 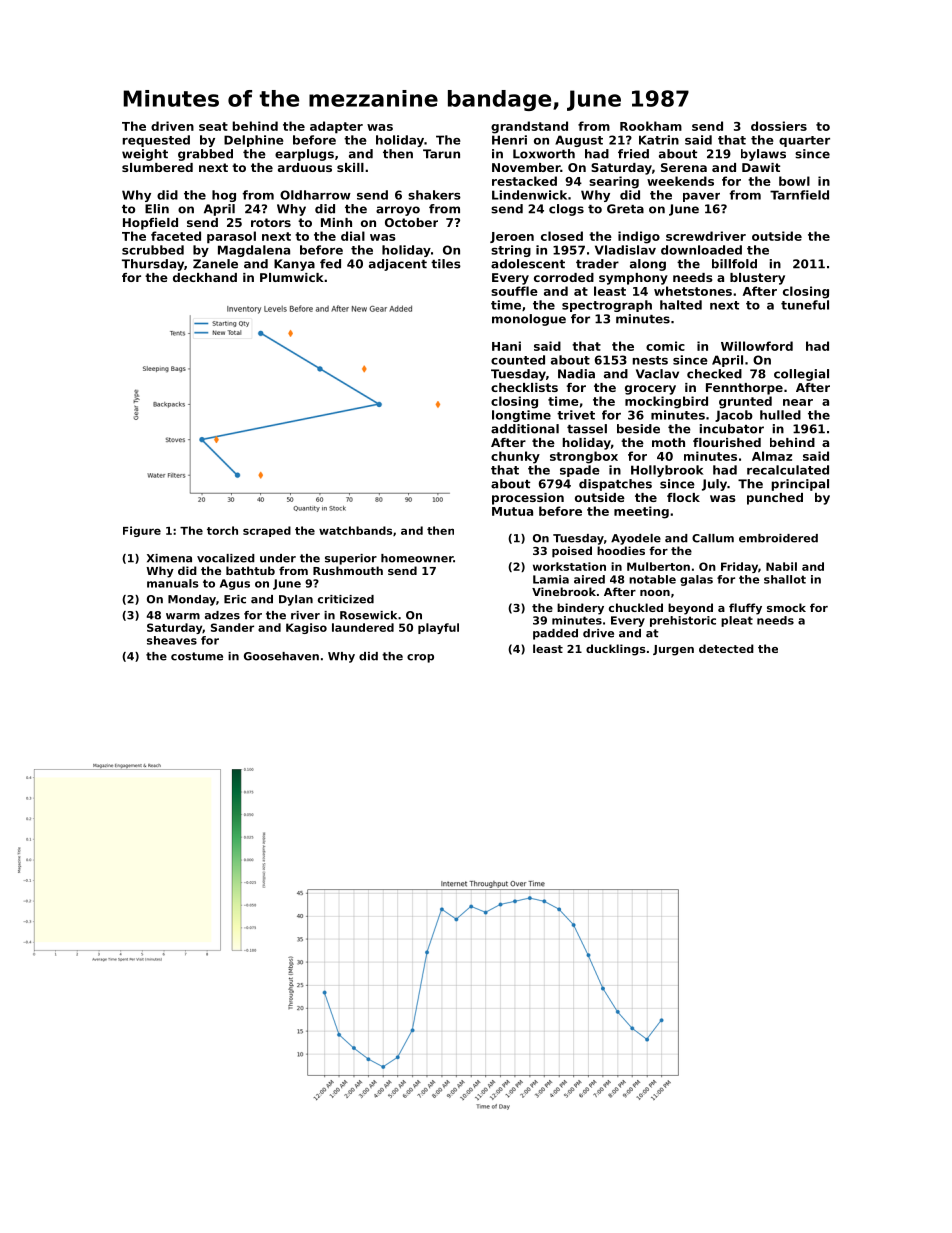 What do you see at coordinates (222, 530) in the document?
I see `torch` at bounding box center [222, 530].
